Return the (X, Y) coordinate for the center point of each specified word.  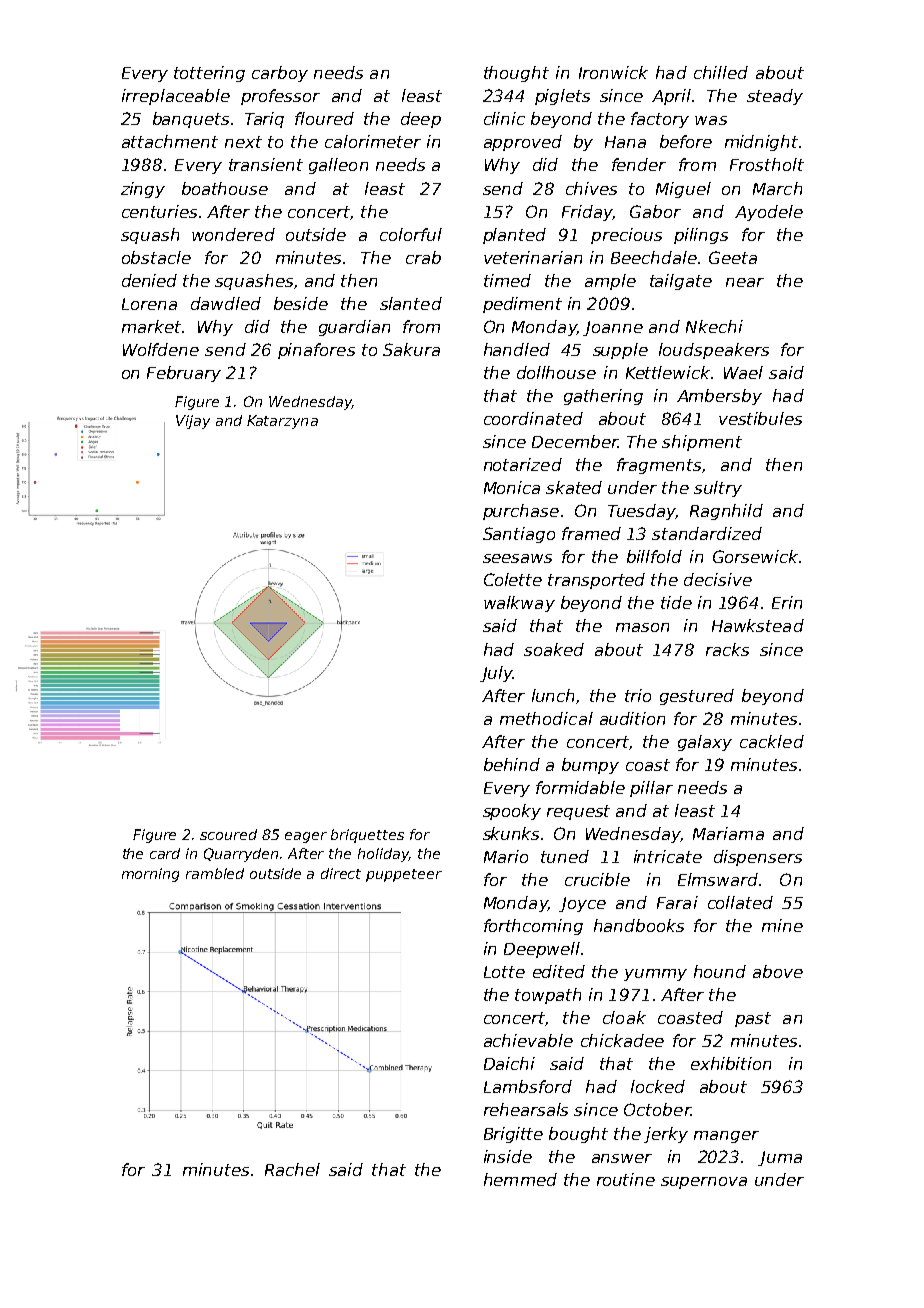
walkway (519, 604)
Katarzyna (282, 422)
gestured (697, 697)
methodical (546, 718)
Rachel (292, 1169)
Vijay (193, 422)
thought (516, 74)
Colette (513, 579)
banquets (191, 120)
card (165, 853)
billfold (654, 556)
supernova (704, 1183)
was (711, 120)
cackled (772, 741)
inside (508, 1156)
